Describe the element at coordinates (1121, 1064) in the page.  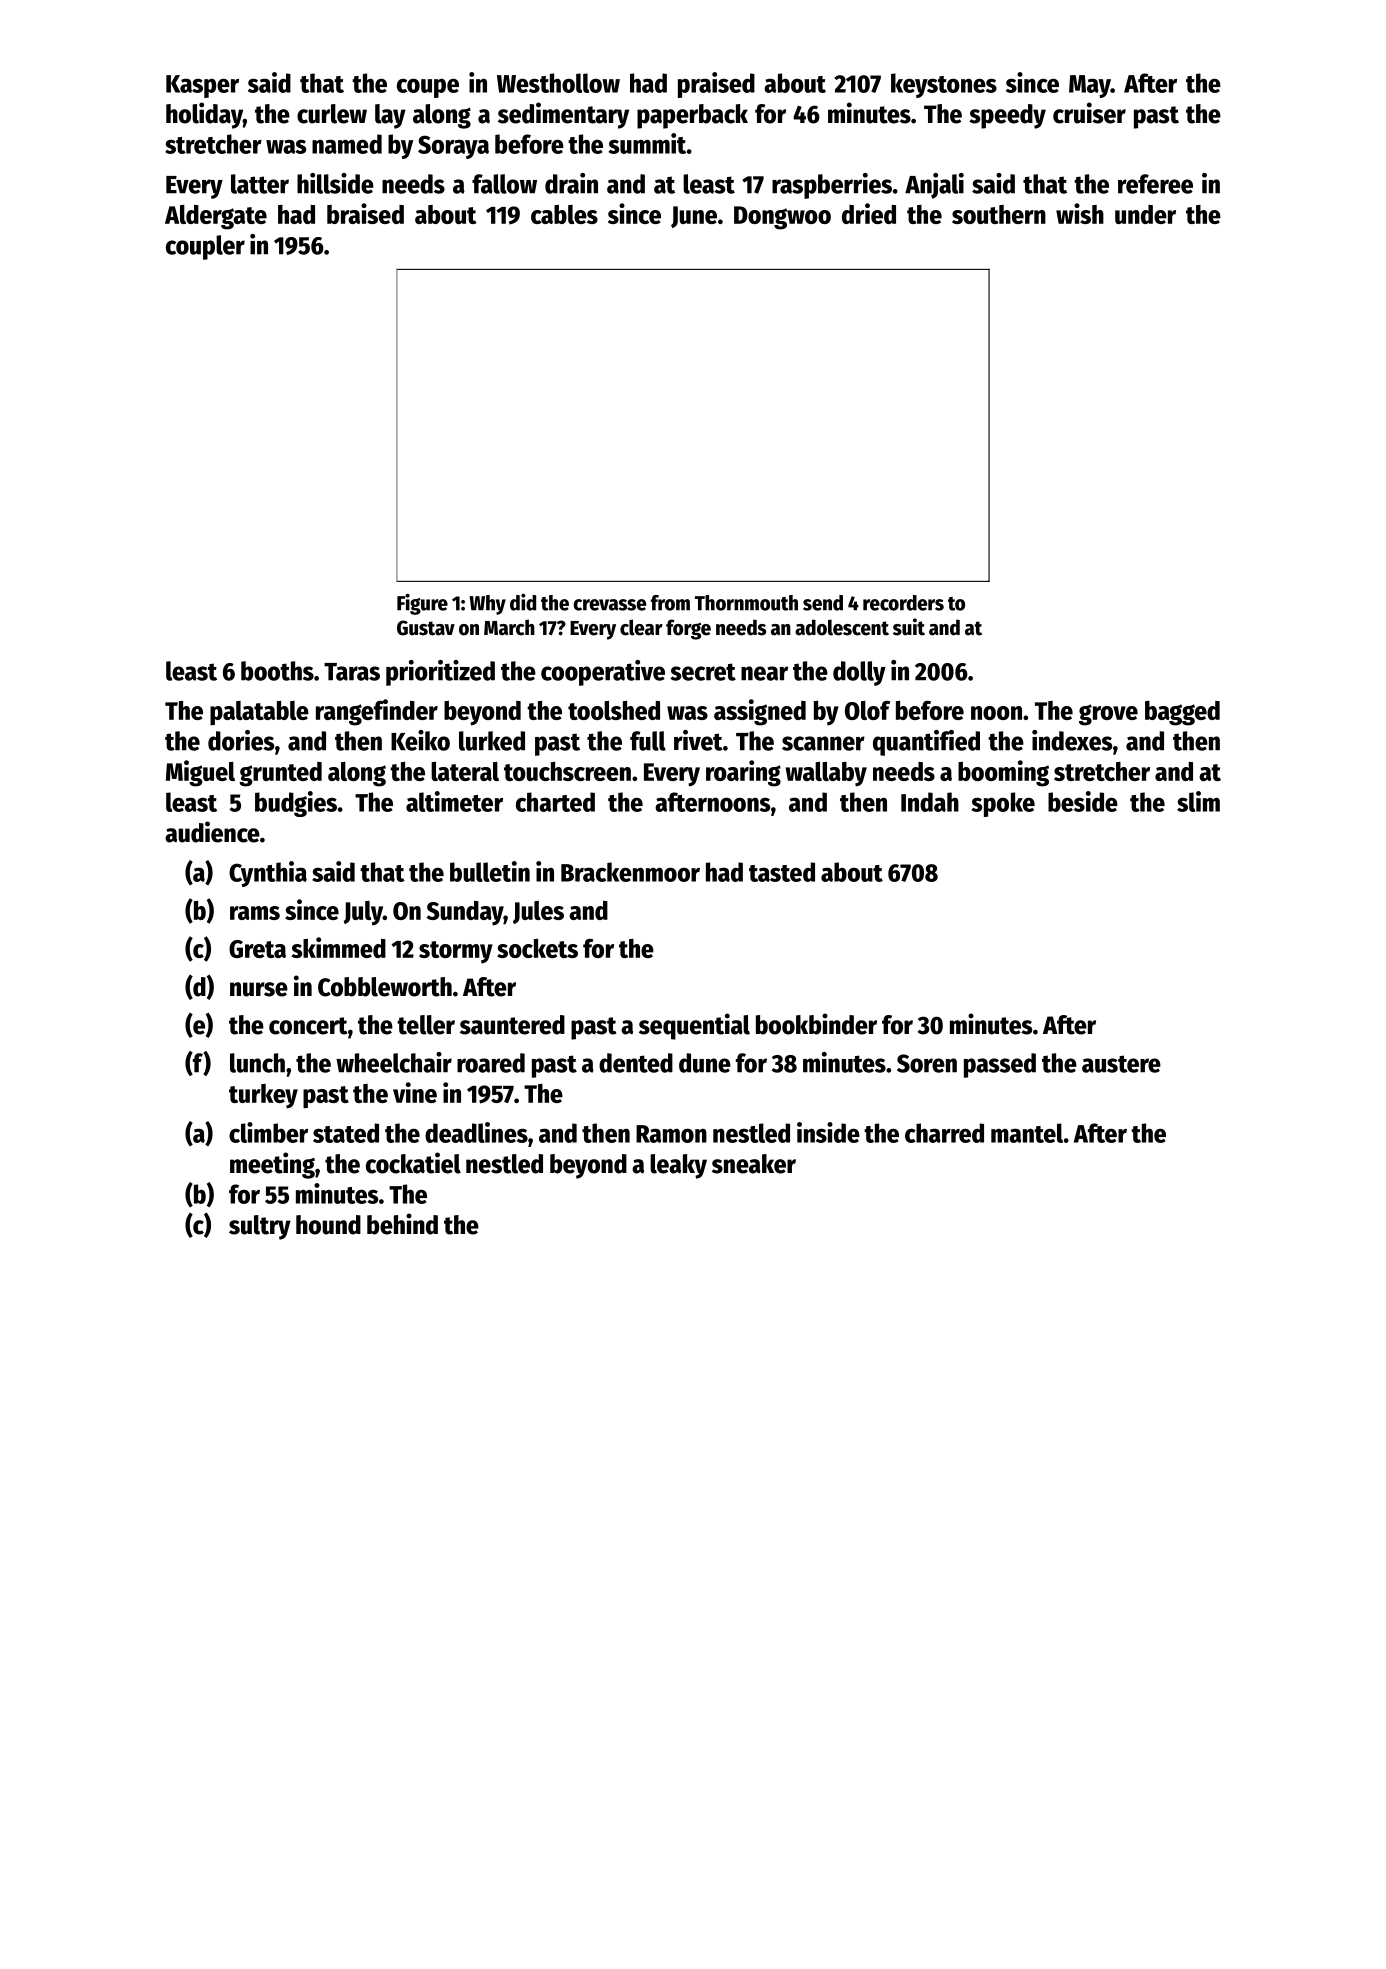
I see `austere` at that location.
